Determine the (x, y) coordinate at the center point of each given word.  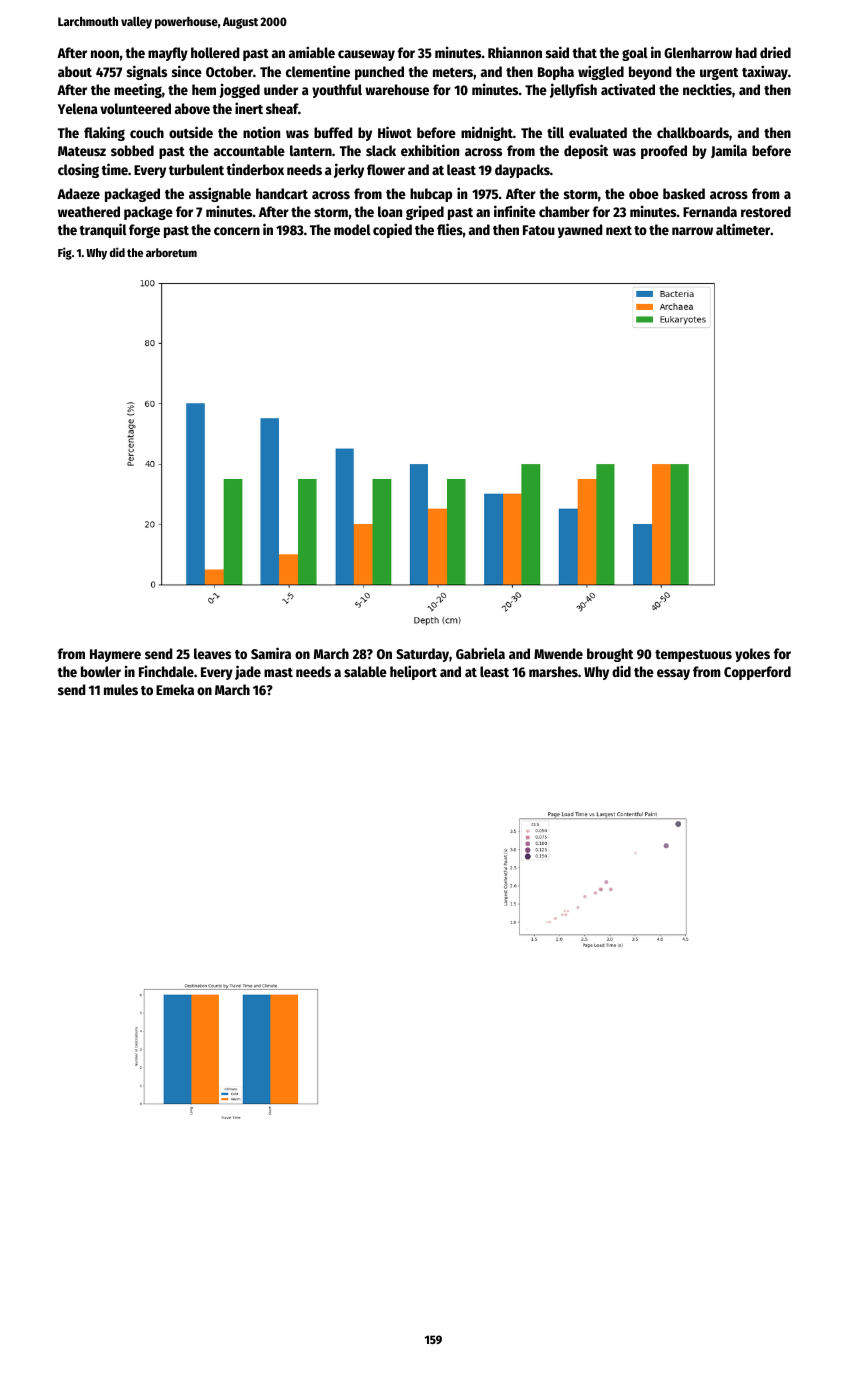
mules (121, 689)
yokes (752, 655)
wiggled (601, 72)
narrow (692, 231)
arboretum (171, 252)
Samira (271, 653)
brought (610, 655)
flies (450, 229)
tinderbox (255, 169)
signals (147, 72)
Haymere (115, 655)
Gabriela (480, 653)
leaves (212, 653)
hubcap (431, 195)
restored (766, 211)
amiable (312, 52)
